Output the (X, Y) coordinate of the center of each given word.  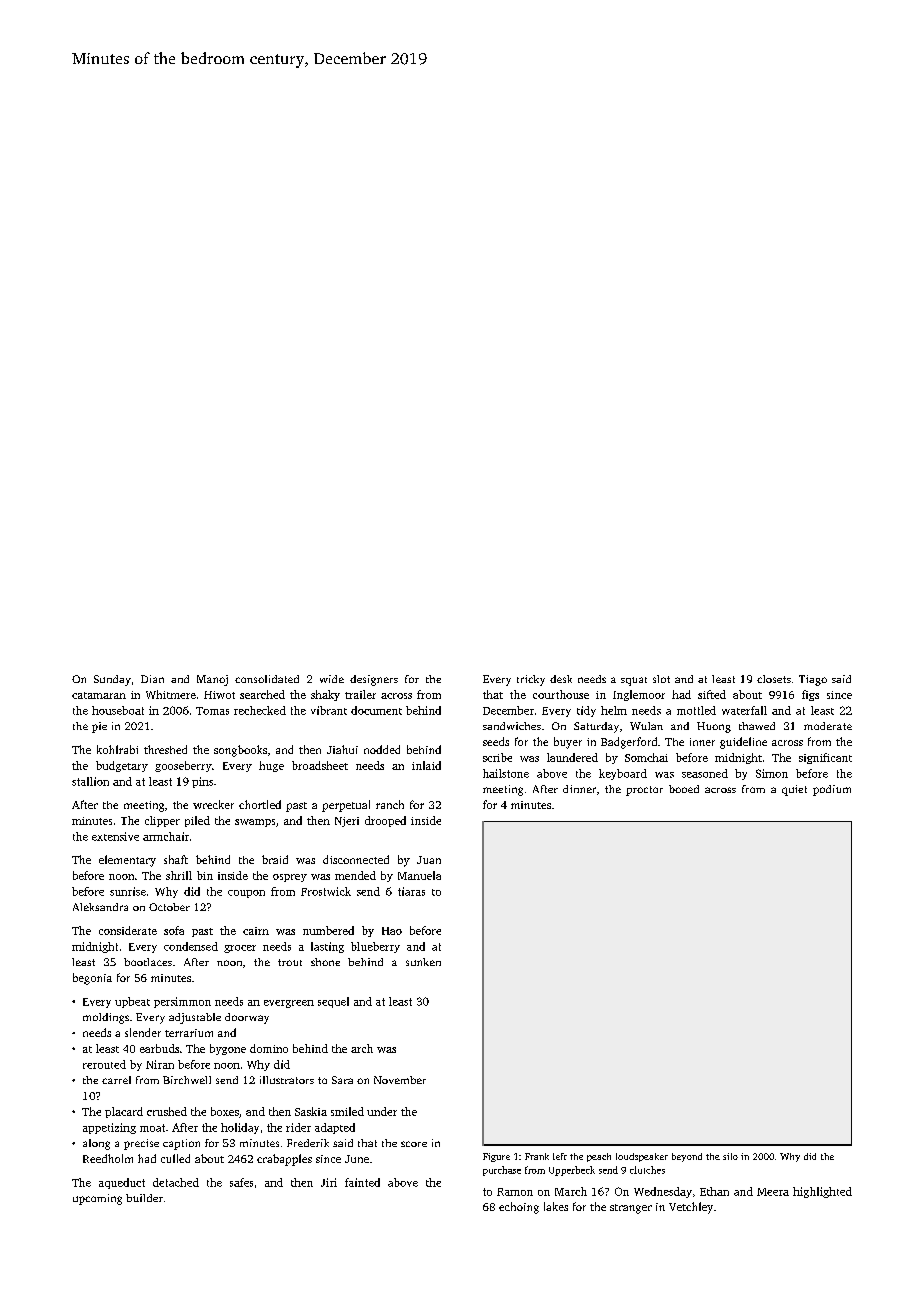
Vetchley (691, 1208)
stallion (90, 781)
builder (144, 1198)
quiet (794, 790)
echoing (519, 1208)
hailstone (506, 773)
